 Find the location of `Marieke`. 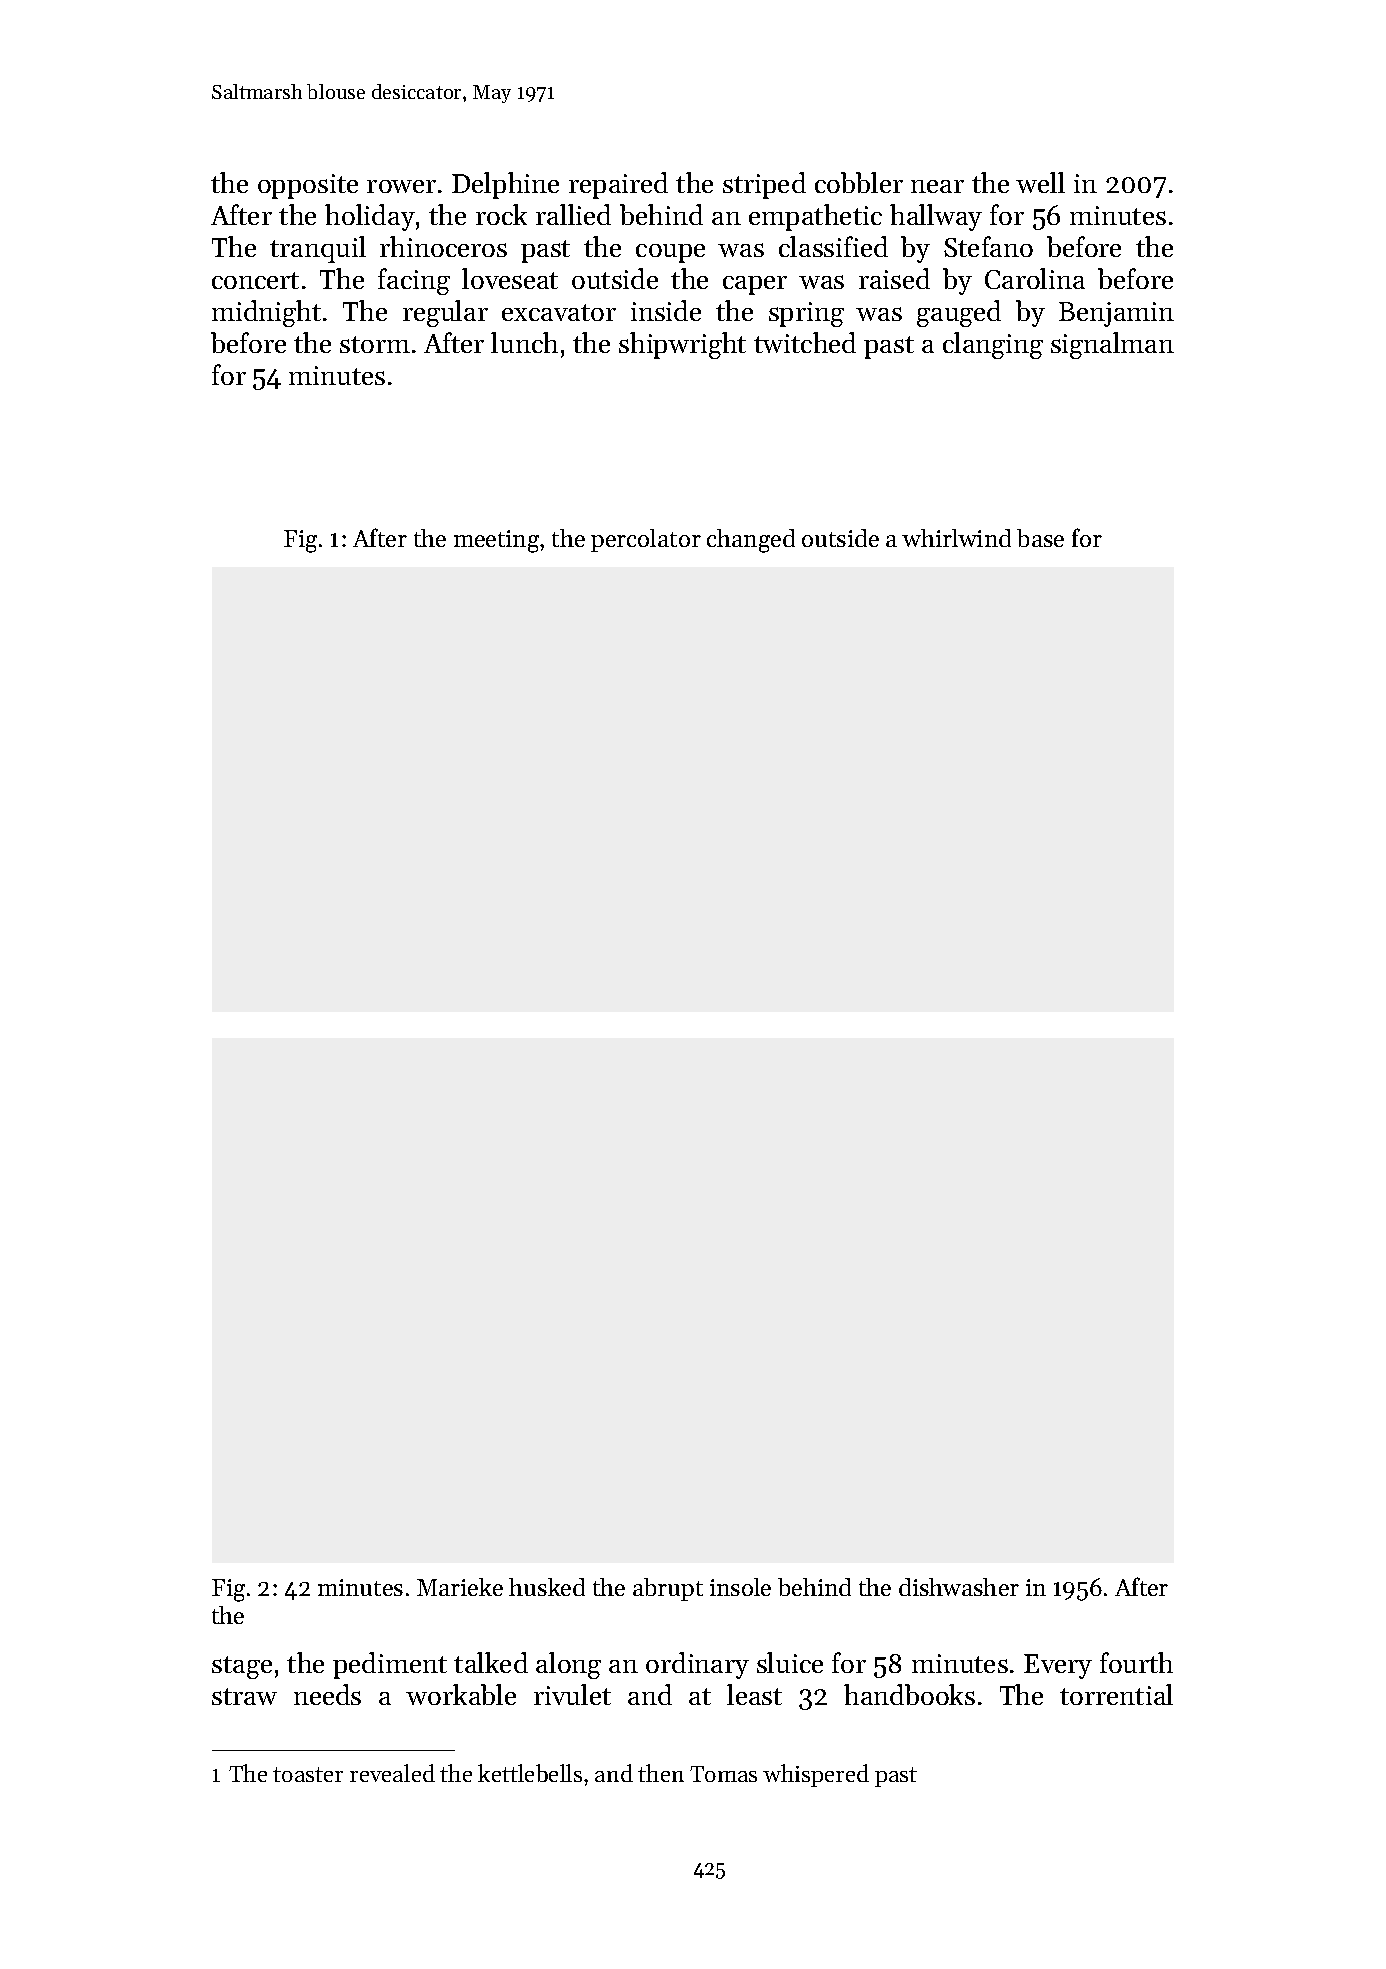

Marieke is located at coordinates (460, 1587).
